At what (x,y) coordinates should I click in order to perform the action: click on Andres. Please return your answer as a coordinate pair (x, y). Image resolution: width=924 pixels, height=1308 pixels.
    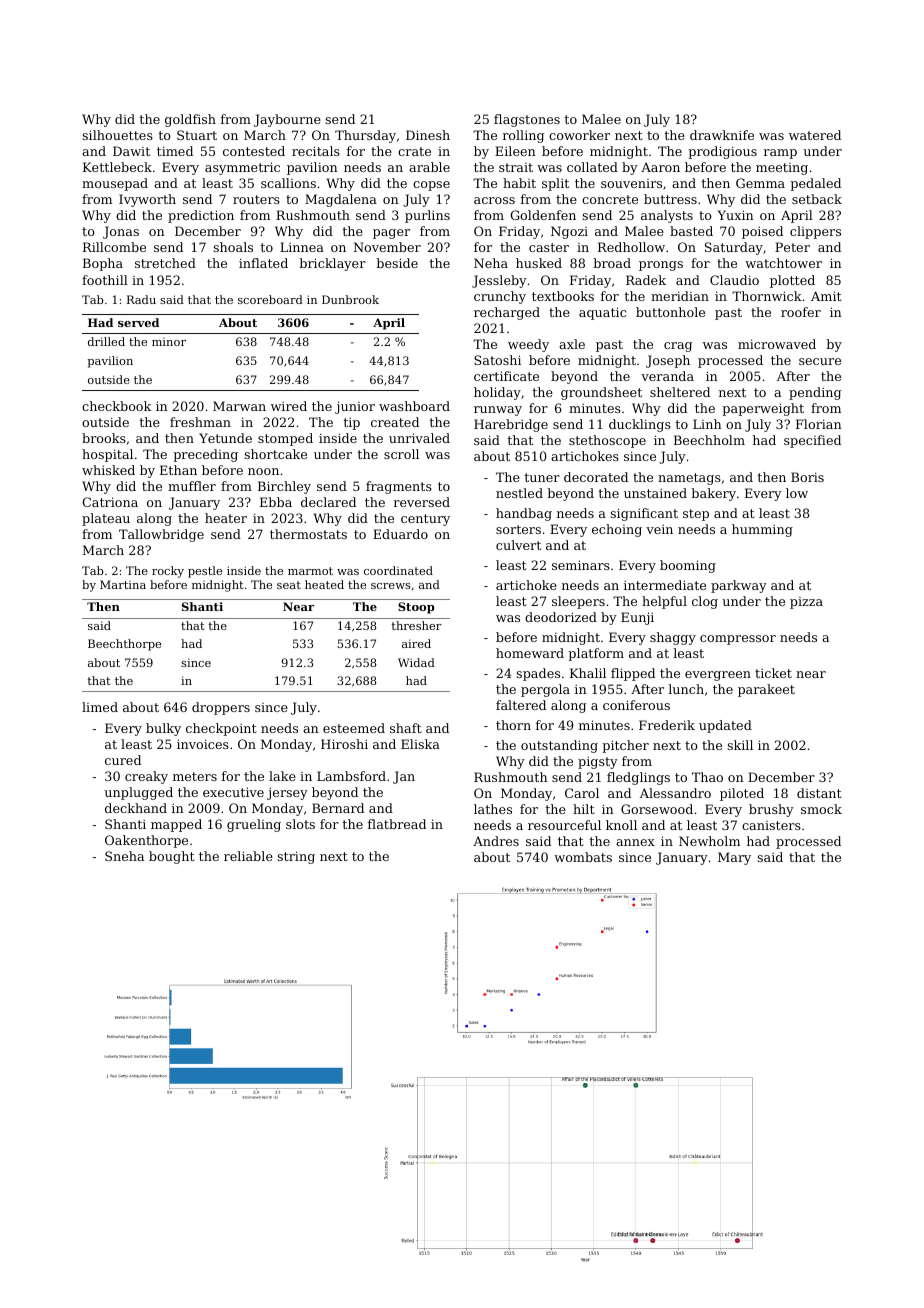
    Looking at the image, I should click on (496, 841).
